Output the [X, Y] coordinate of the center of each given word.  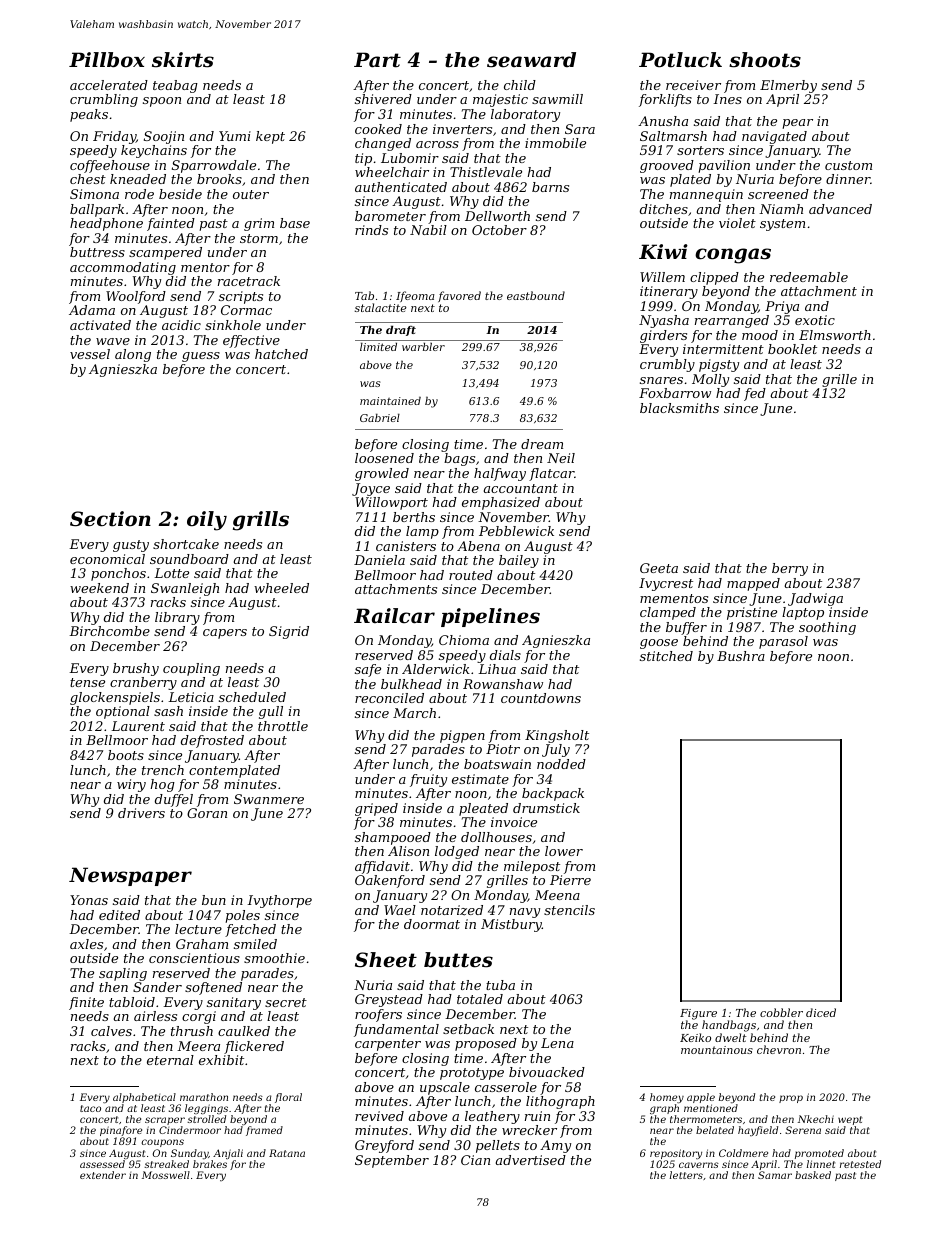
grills [261, 521]
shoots [765, 60]
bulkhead [411, 684]
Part [377, 60]
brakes [210, 1164]
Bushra [741, 656]
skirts [183, 60]
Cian [475, 1160]
